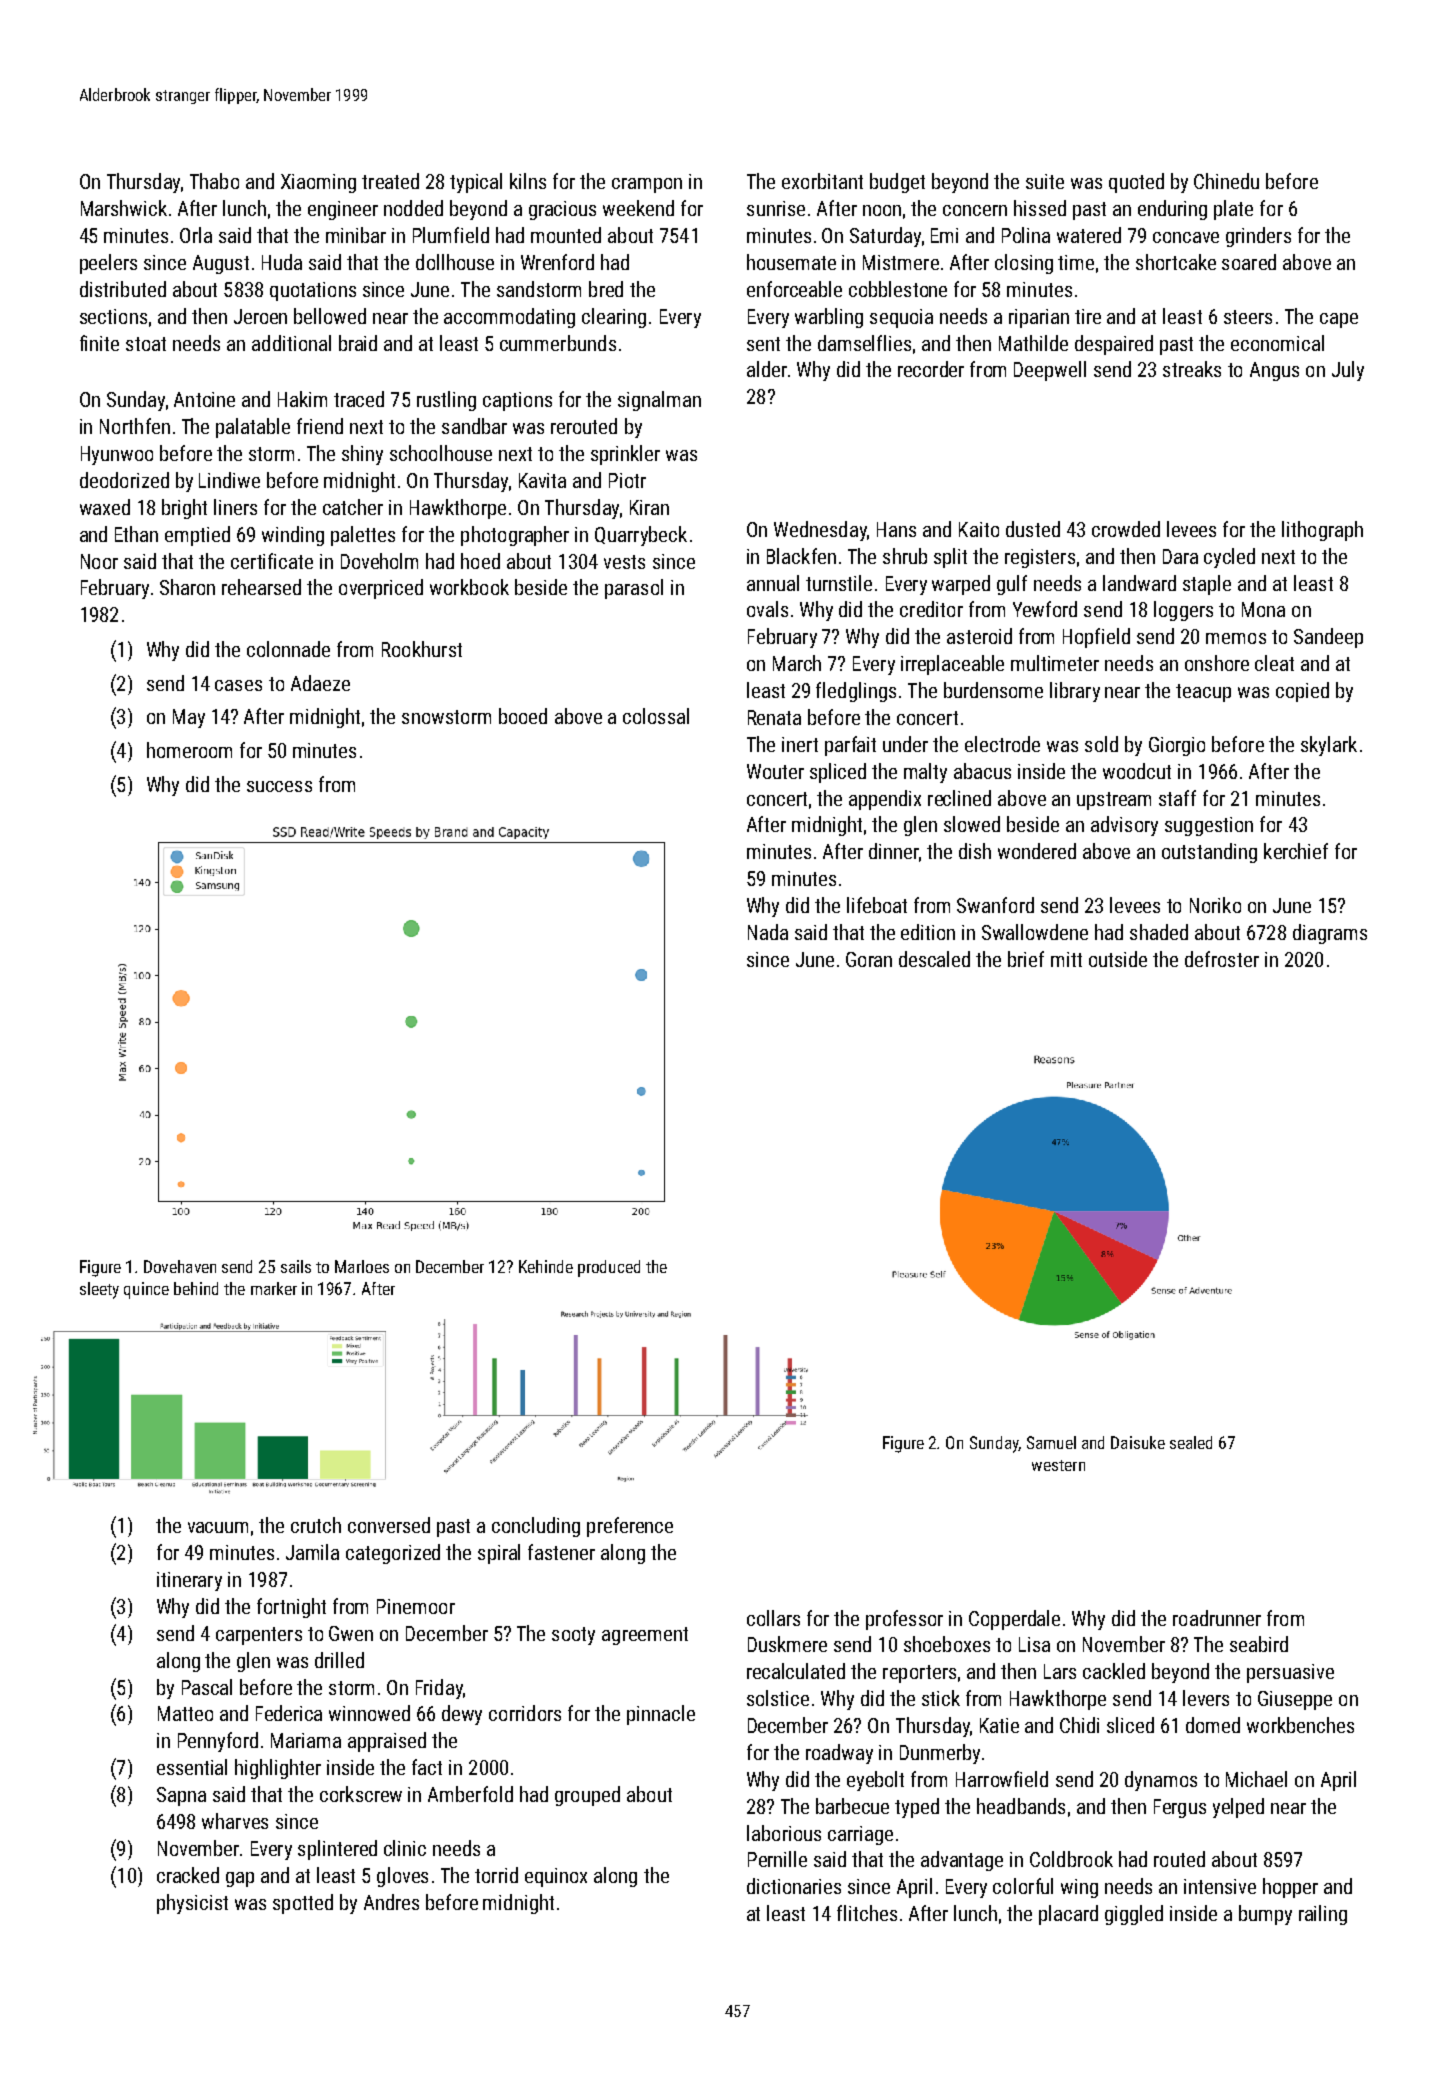 Image resolution: width=1450 pixels, height=2100 pixels. I want to click on mitt, so click(1066, 959).
